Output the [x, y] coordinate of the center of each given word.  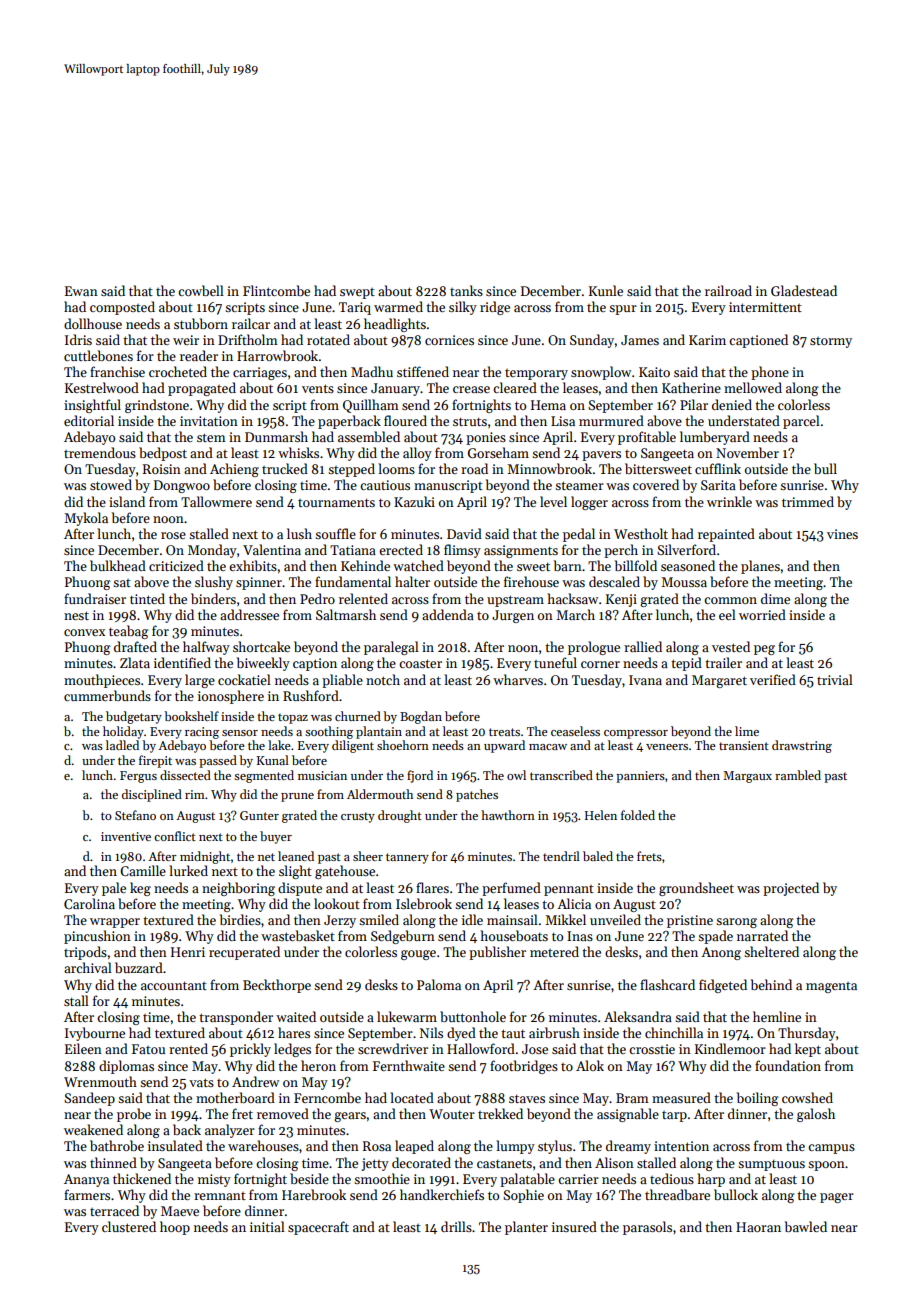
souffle [335, 533]
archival [88, 967]
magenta [831, 987]
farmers [87, 1194]
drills [456, 1226]
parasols [647, 1228]
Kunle [606, 290]
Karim [707, 340]
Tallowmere [216, 501]
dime [775, 598]
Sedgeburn [403, 937]
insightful [92, 406]
